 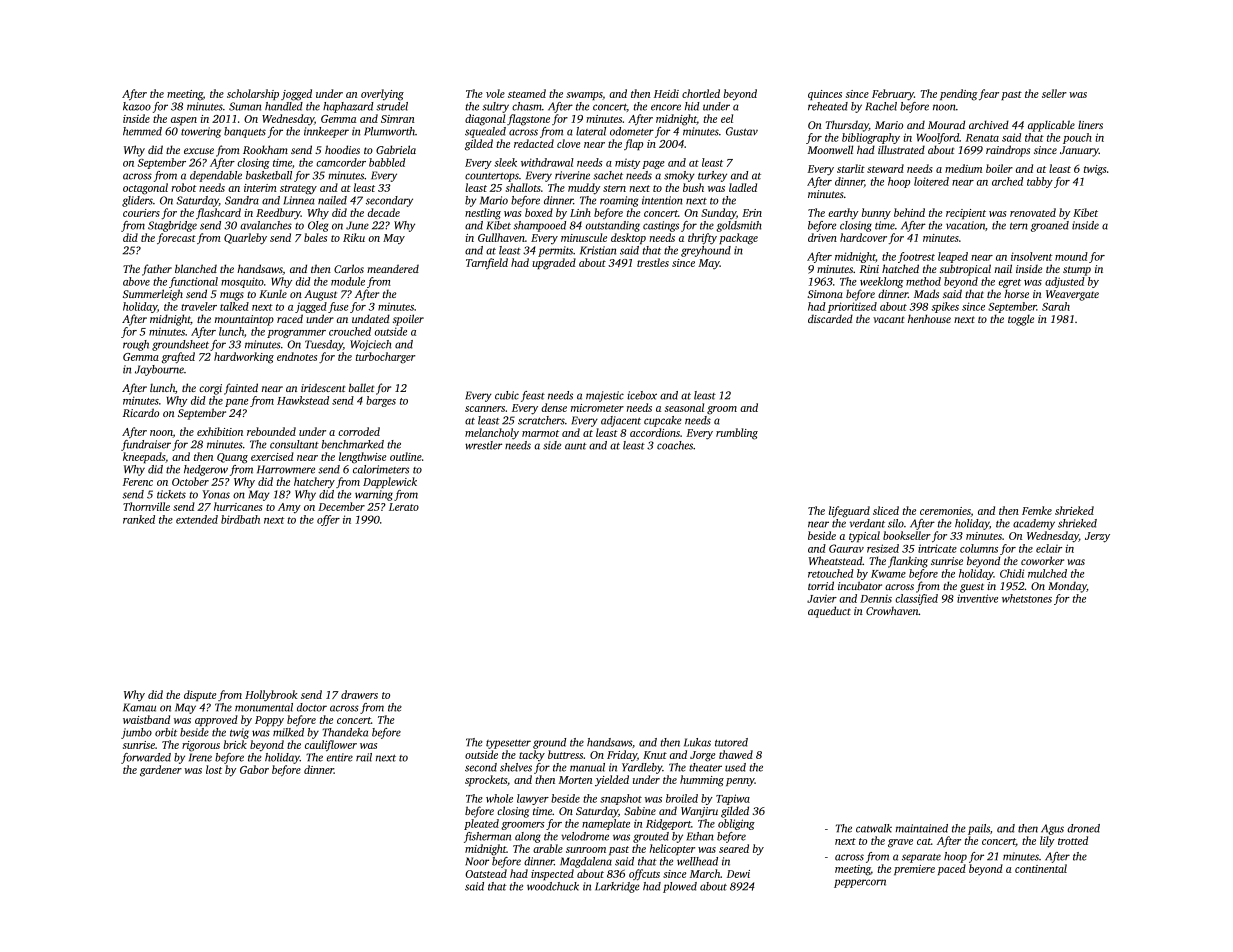 What do you see at coordinates (157, 270) in the page?
I see `father` at bounding box center [157, 270].
